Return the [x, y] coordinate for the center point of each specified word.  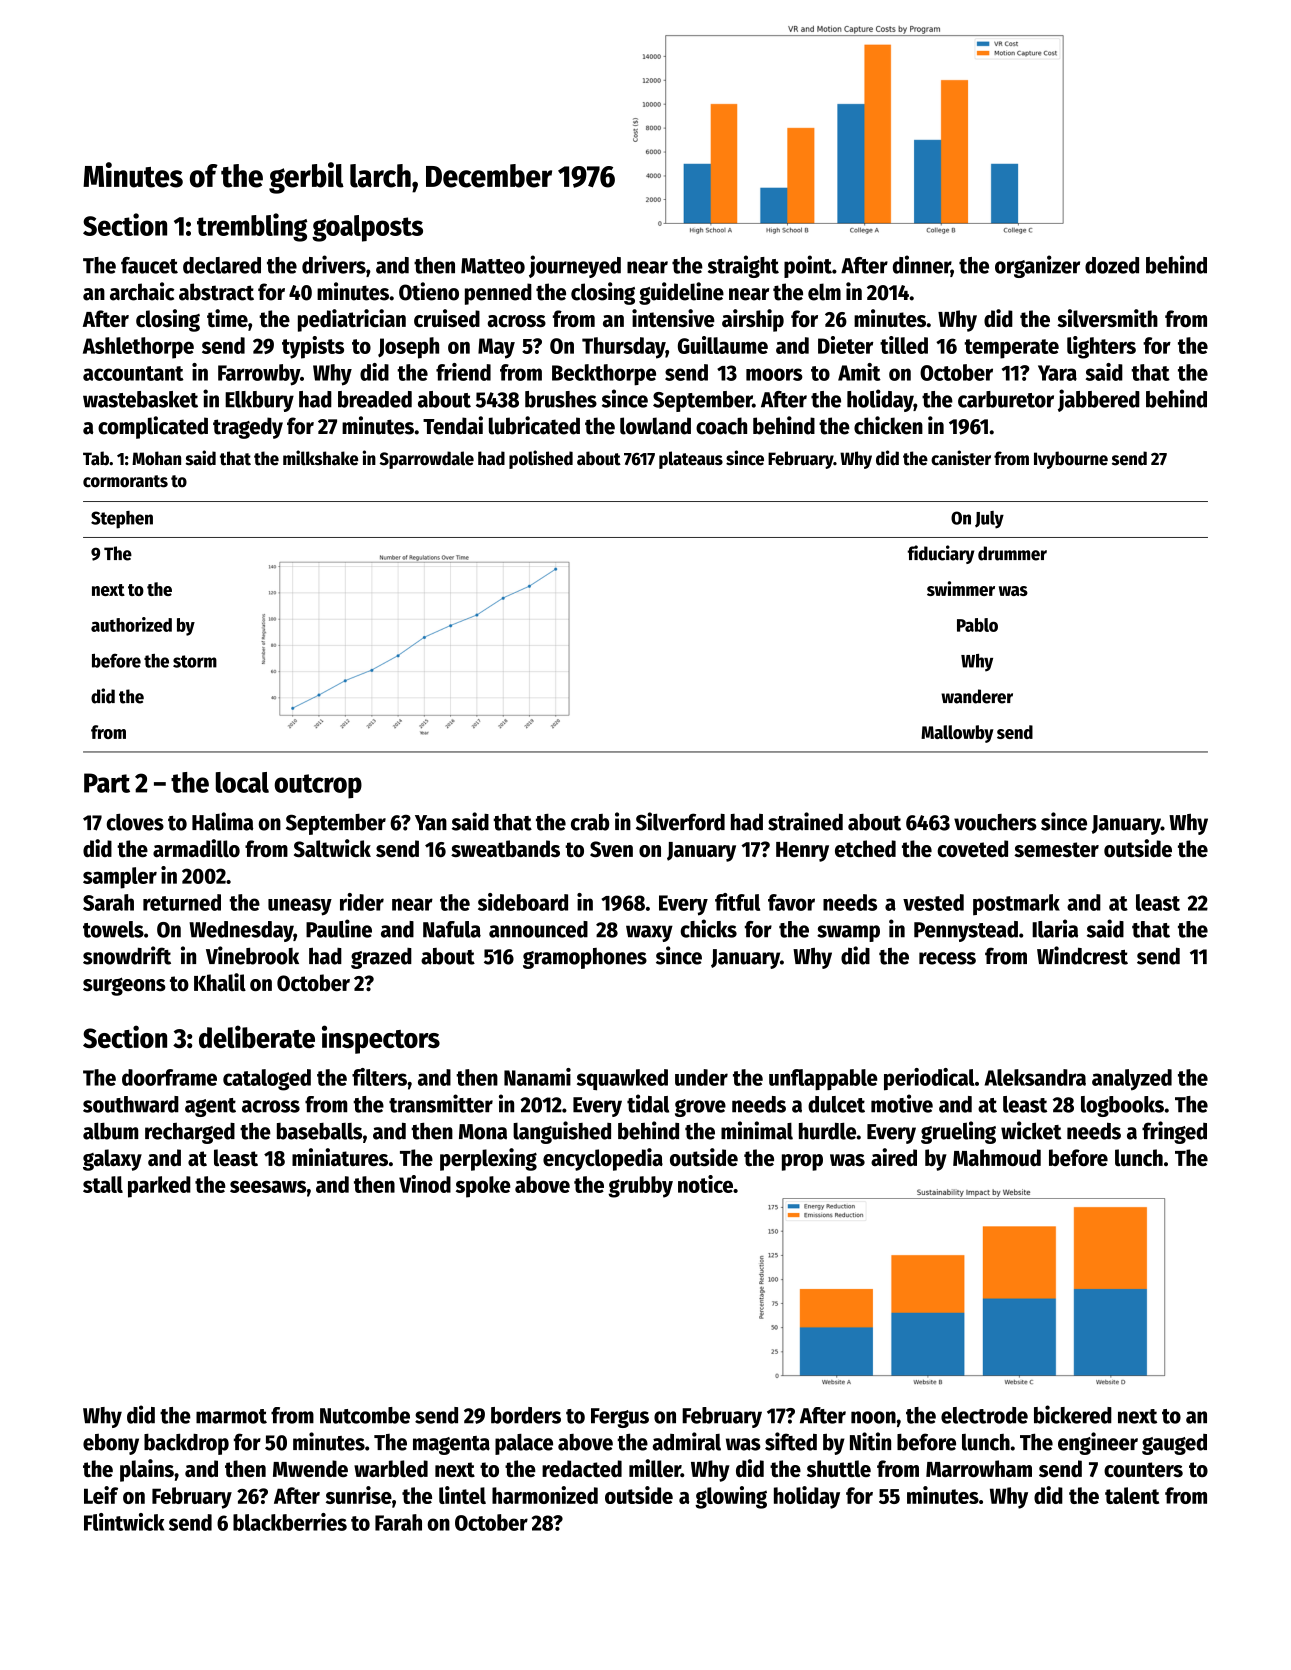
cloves [135, 822]
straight [743, 266]
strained [805, 821]
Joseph [408, 348]
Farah [398, 1522]
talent [1132, 1495]
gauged [1174, 1444]
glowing [731, 1497]
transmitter [441, 1103]
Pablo [977, 625]
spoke [483, 1187]
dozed [1112, 265]
